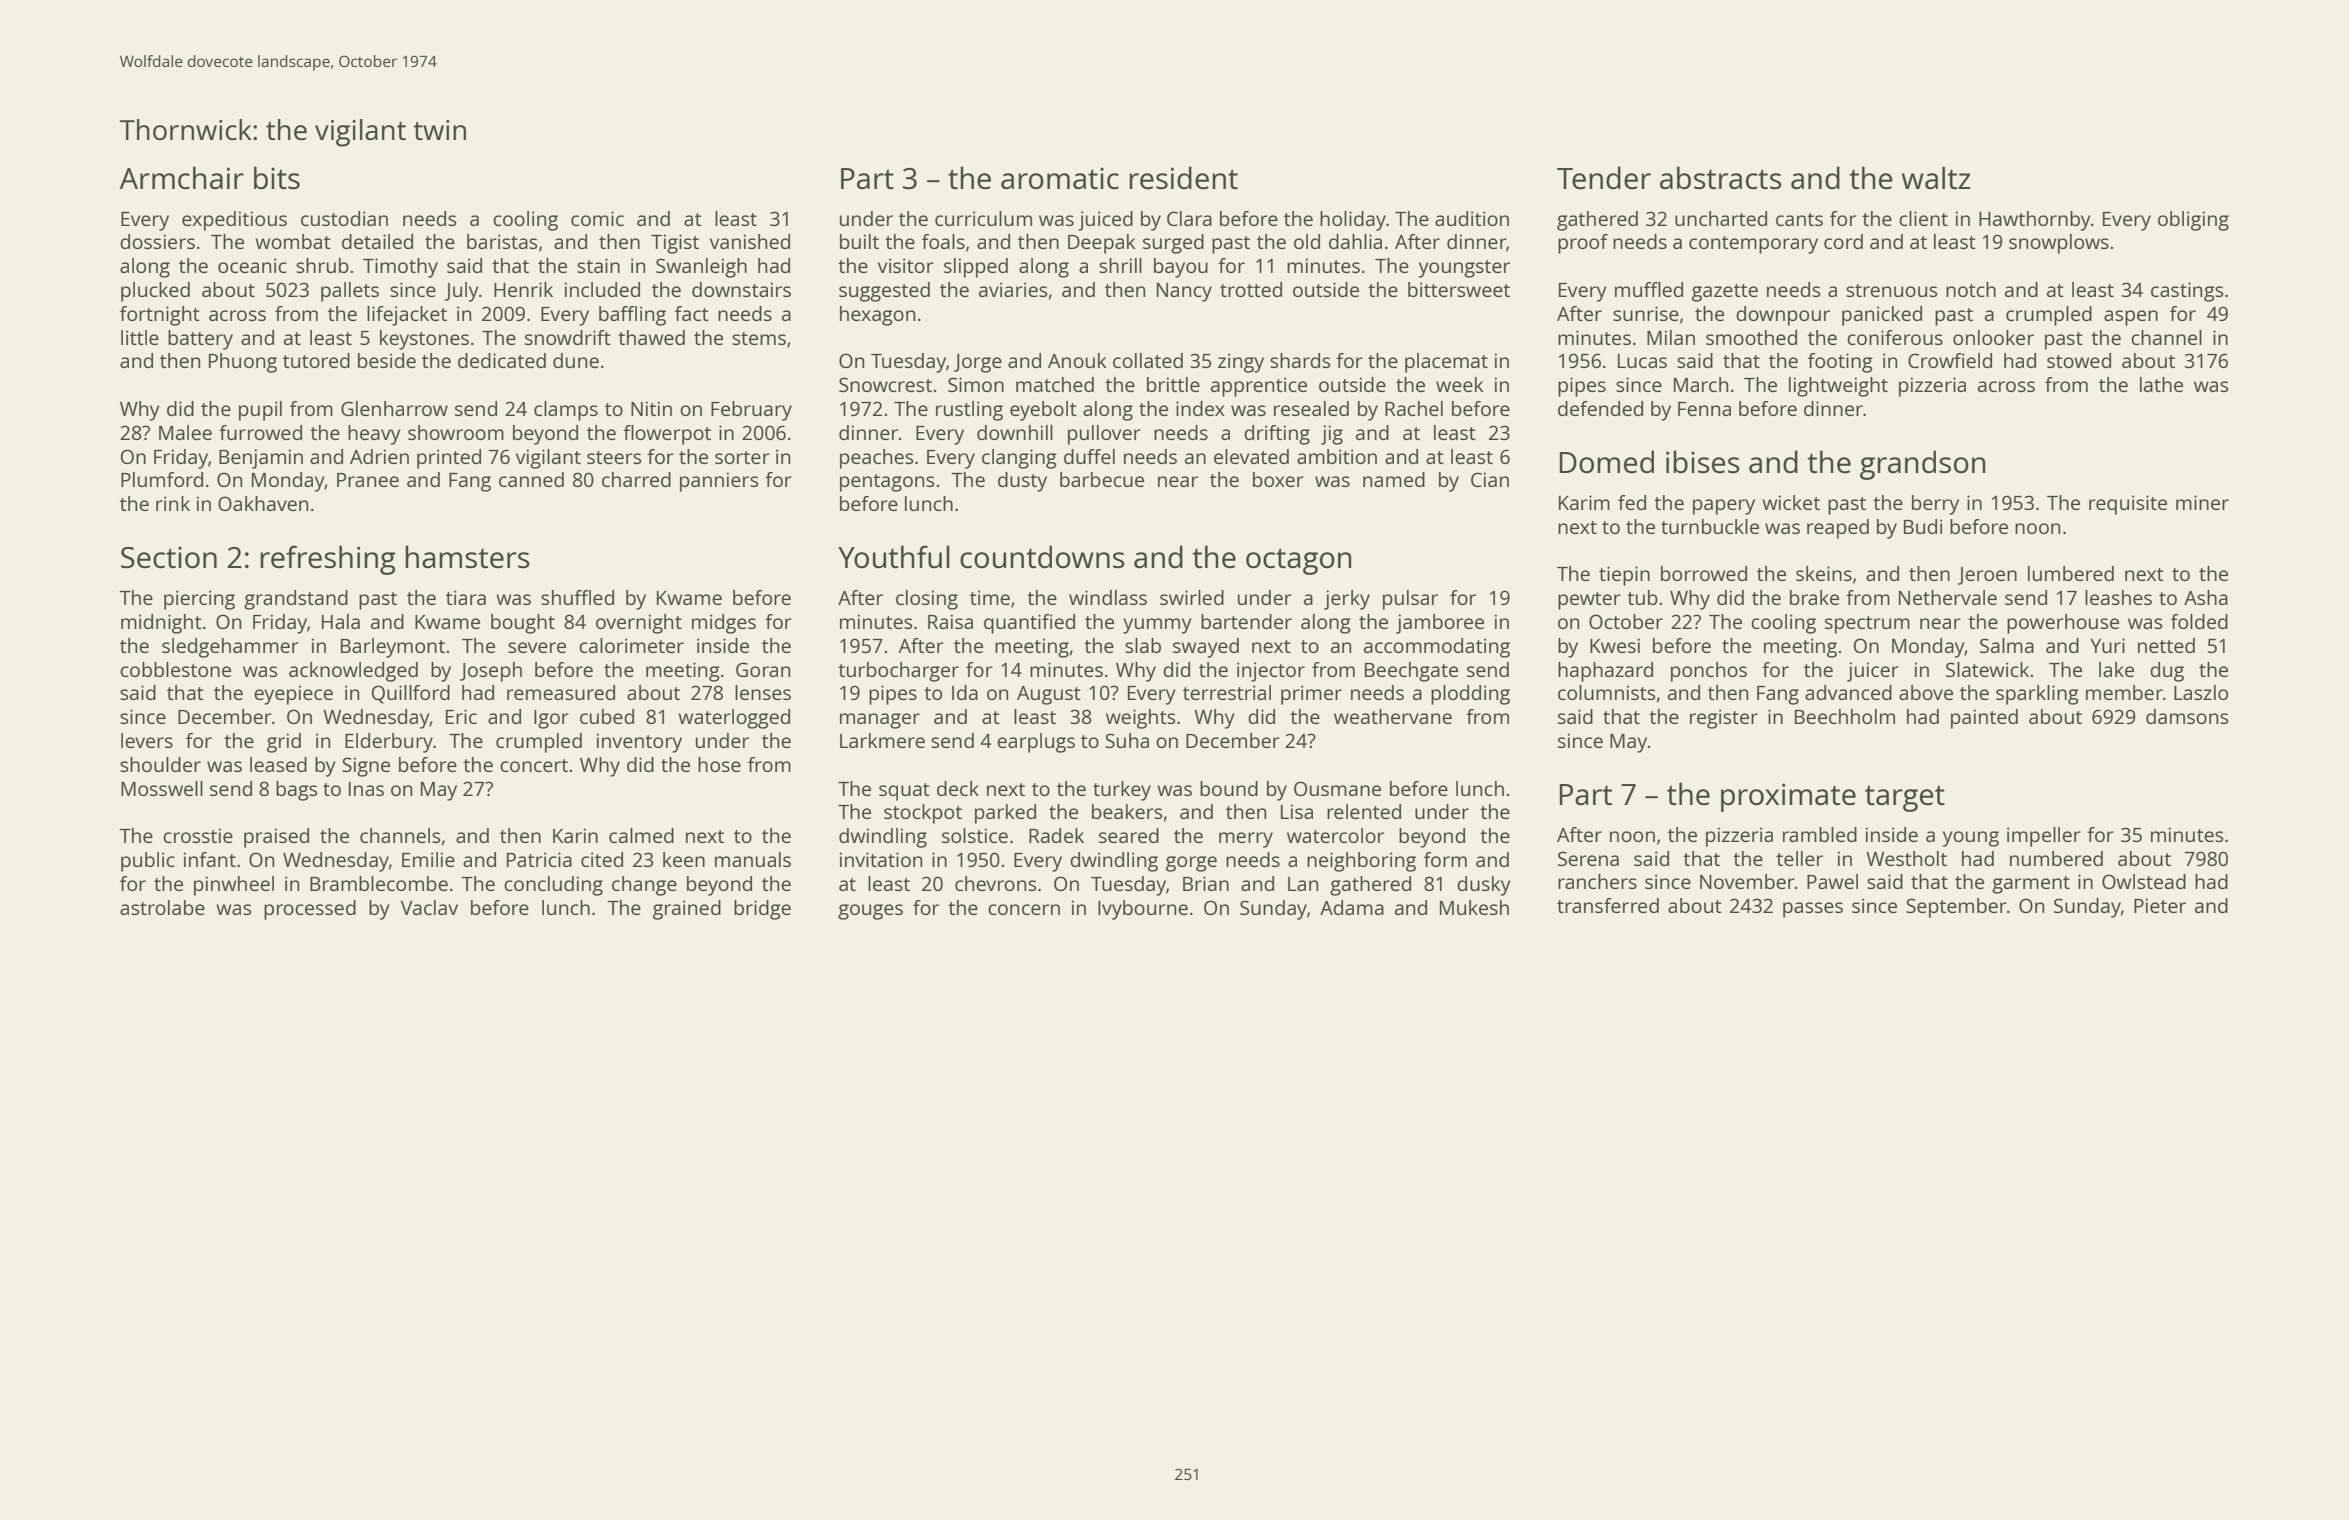 The image size is (2349, 1520). I want to click on crosstie, so click(198, 835).
